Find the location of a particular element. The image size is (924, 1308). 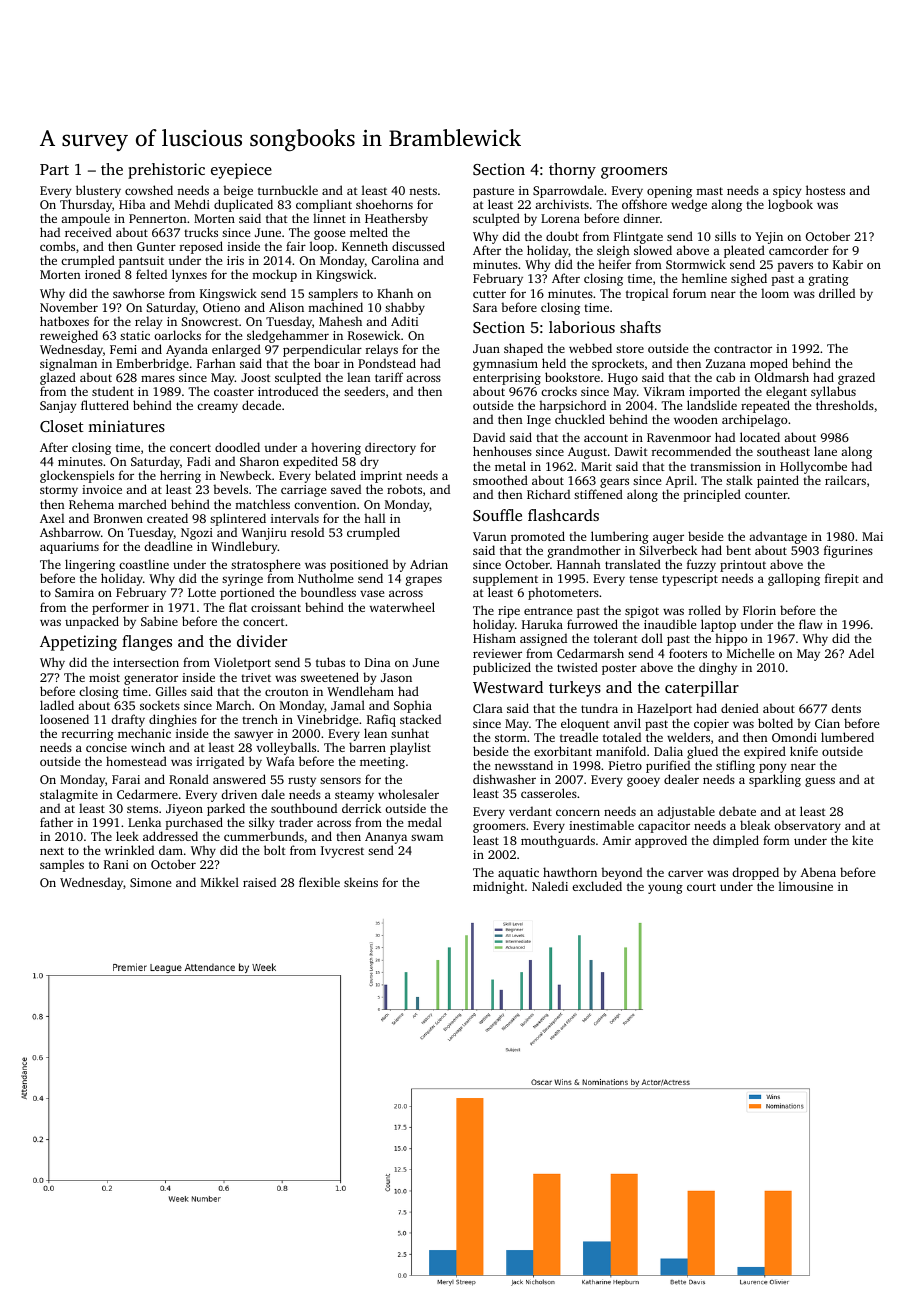

Sharon is located at coordinates (259, 461).
